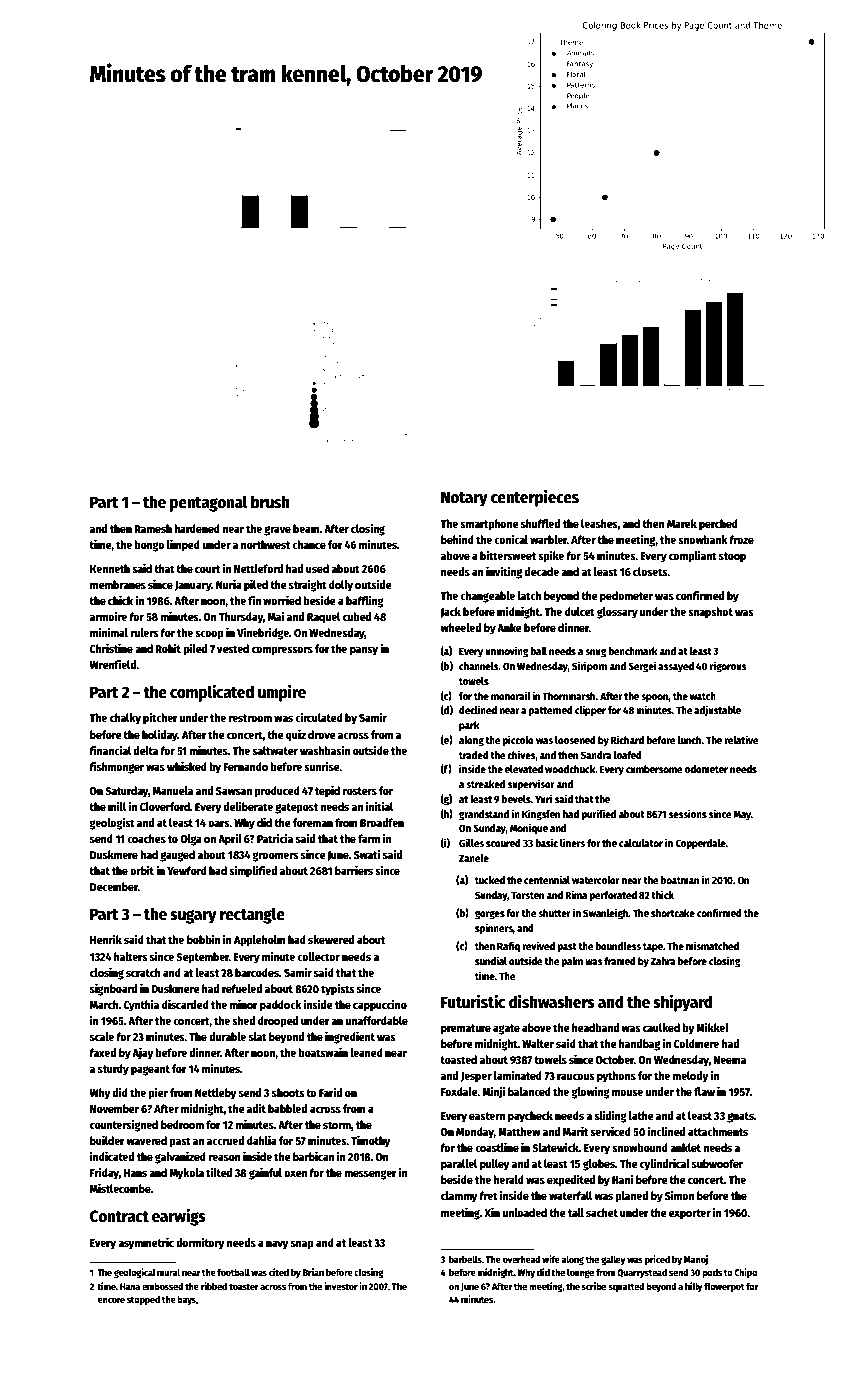 The width and height of the screenshot is (849, 1400). What do you see at coordinates (613, 896) in the screenshot?
I see `perforated` at bounding box center [613, 896].
